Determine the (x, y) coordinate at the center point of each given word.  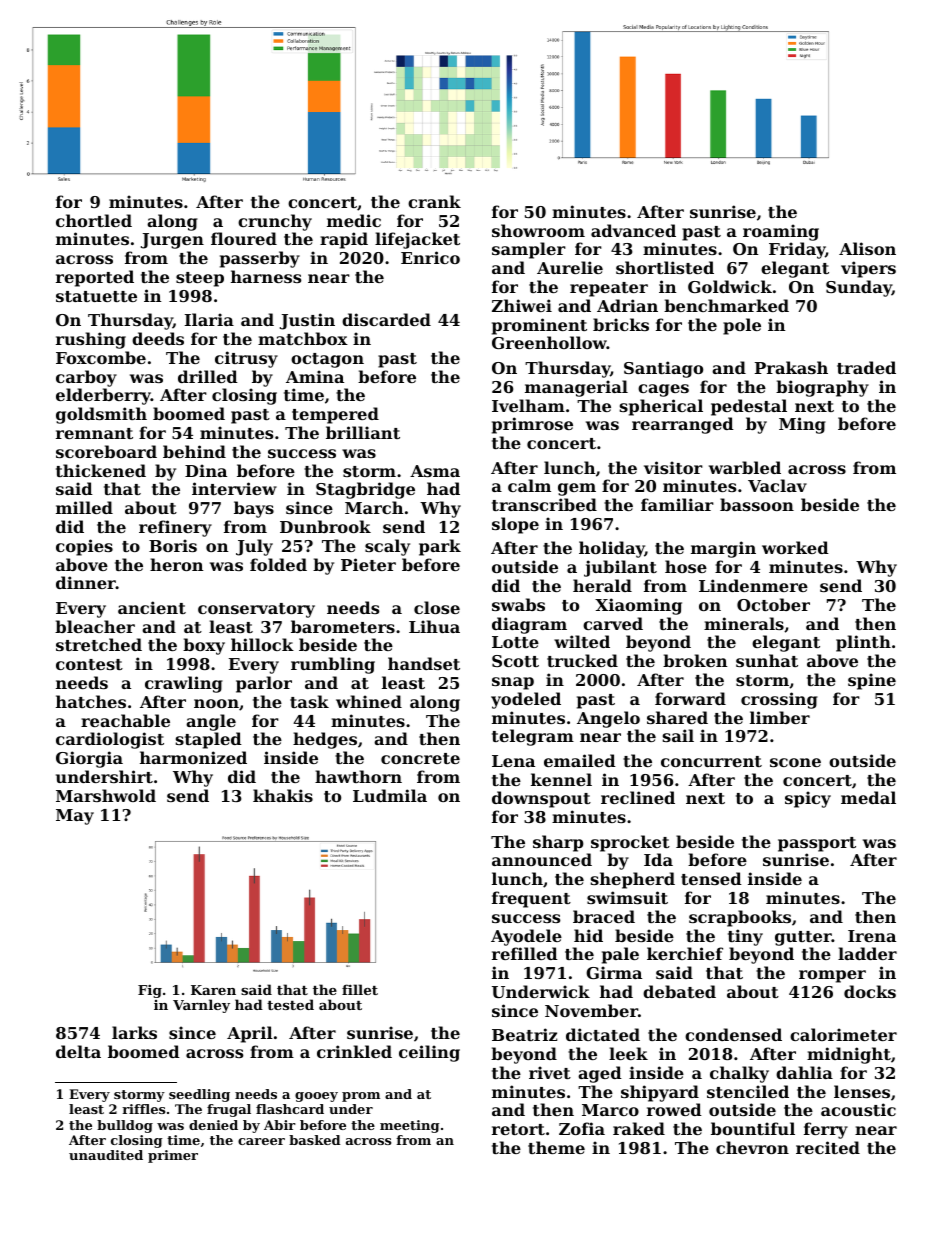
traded (866, 367)
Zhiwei (522, 305)
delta (78, 1051)
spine (872, 681)
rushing (91, 340)
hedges (325, 740)
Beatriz (524, 1034)
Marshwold (106, 795)
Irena (872, 936)
